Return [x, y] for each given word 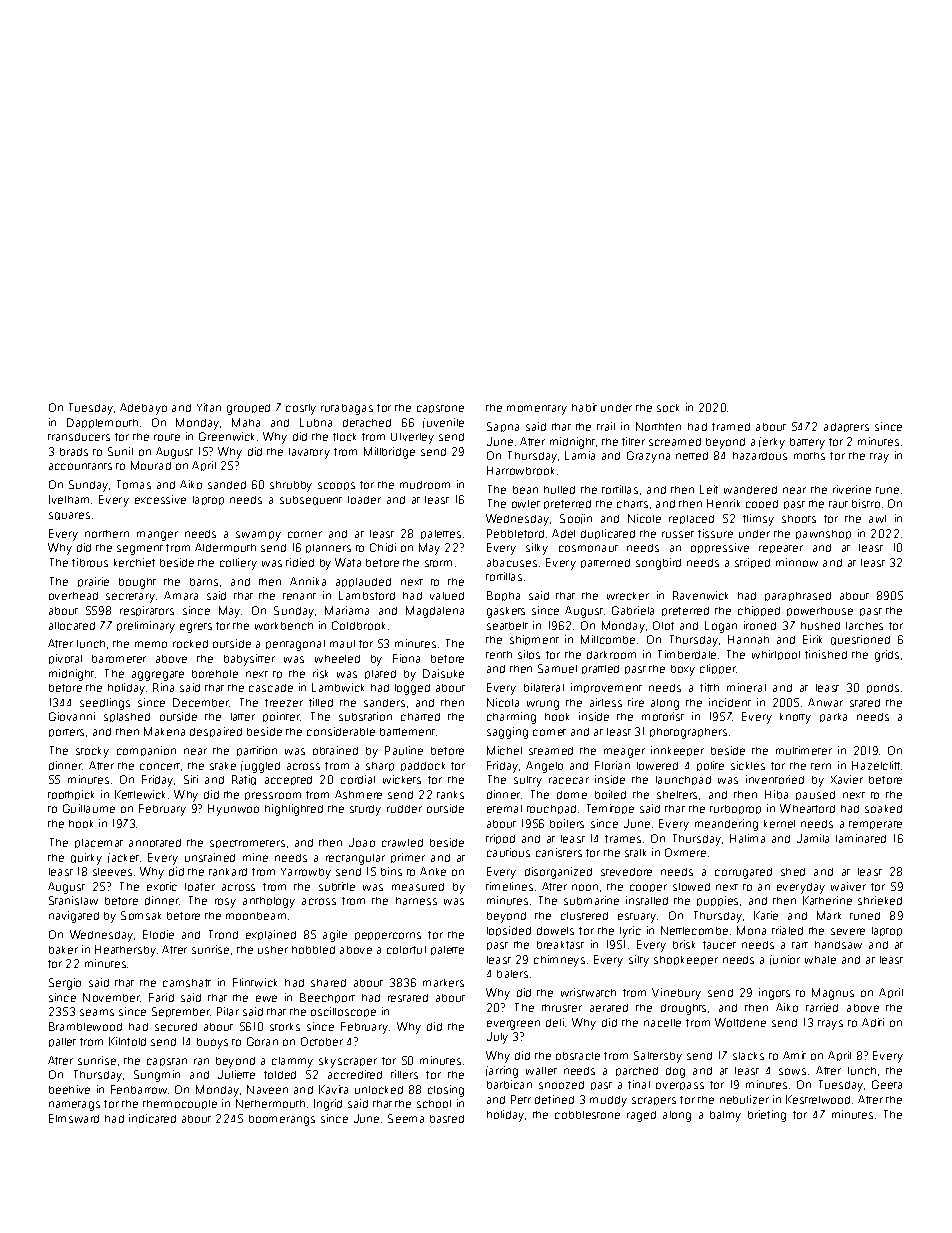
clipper [718, 669]
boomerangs [282, 1120]
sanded [227, 485]
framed [731, 427]
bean [525, 490]
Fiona [406, 658]
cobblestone [587, 1115]
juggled [260, 767]
